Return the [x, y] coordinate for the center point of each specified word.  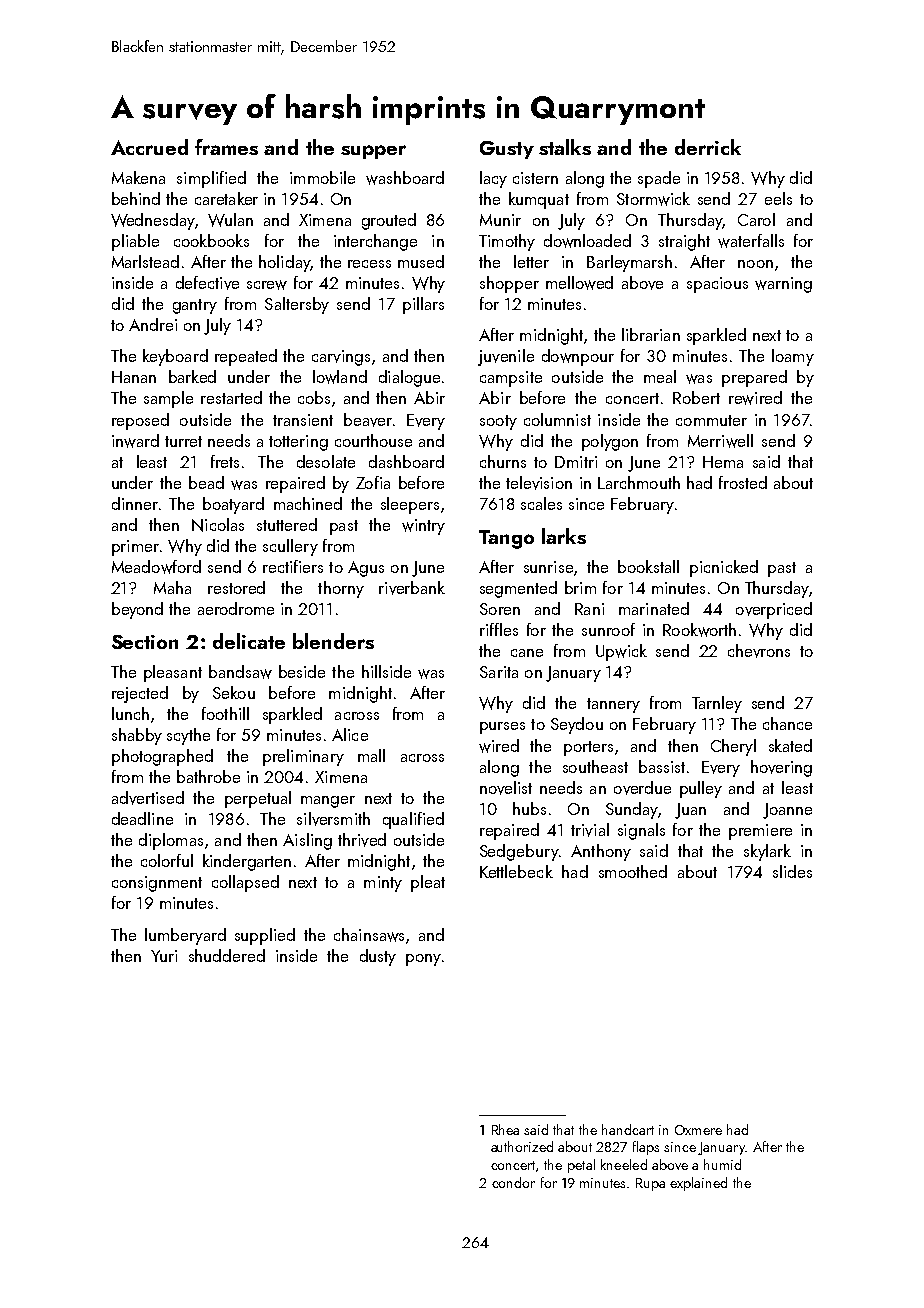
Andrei [153, 324]
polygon [610, 442]
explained [698, 1184]
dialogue [409, 378]
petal [581, 1166]
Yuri [164, 956]
